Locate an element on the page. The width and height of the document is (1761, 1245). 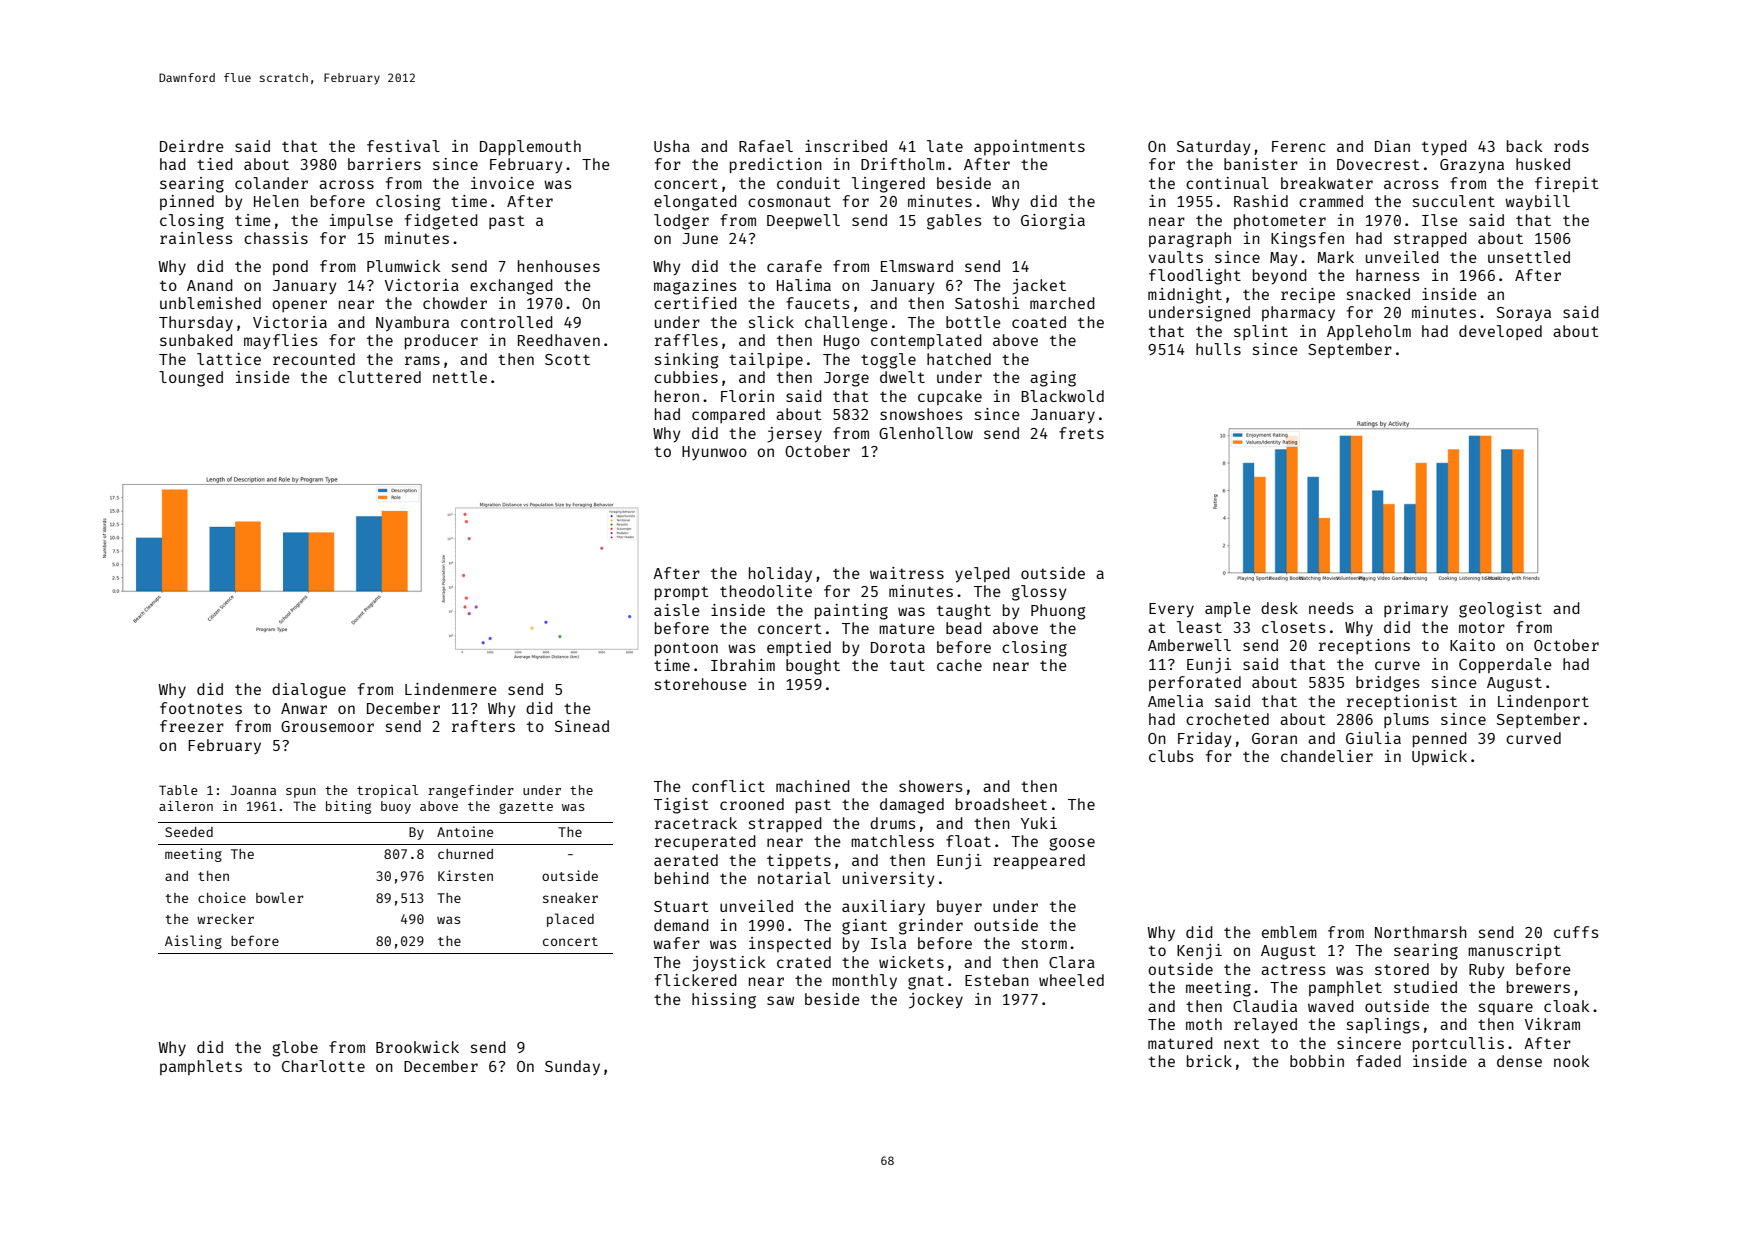
aisle is located at coordinates (677, 610).
